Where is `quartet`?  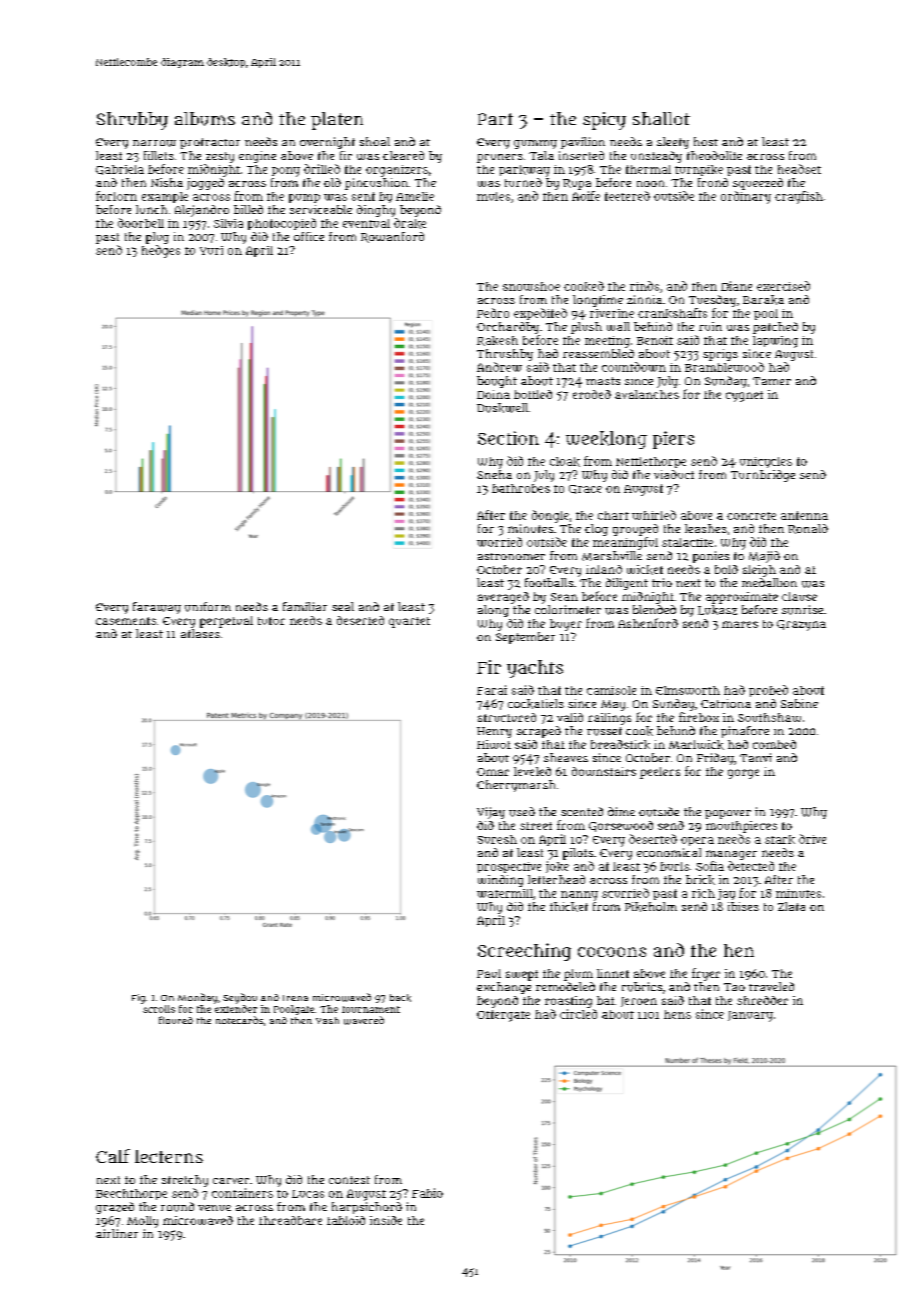
quartet is located at coordinates (409, 622).
